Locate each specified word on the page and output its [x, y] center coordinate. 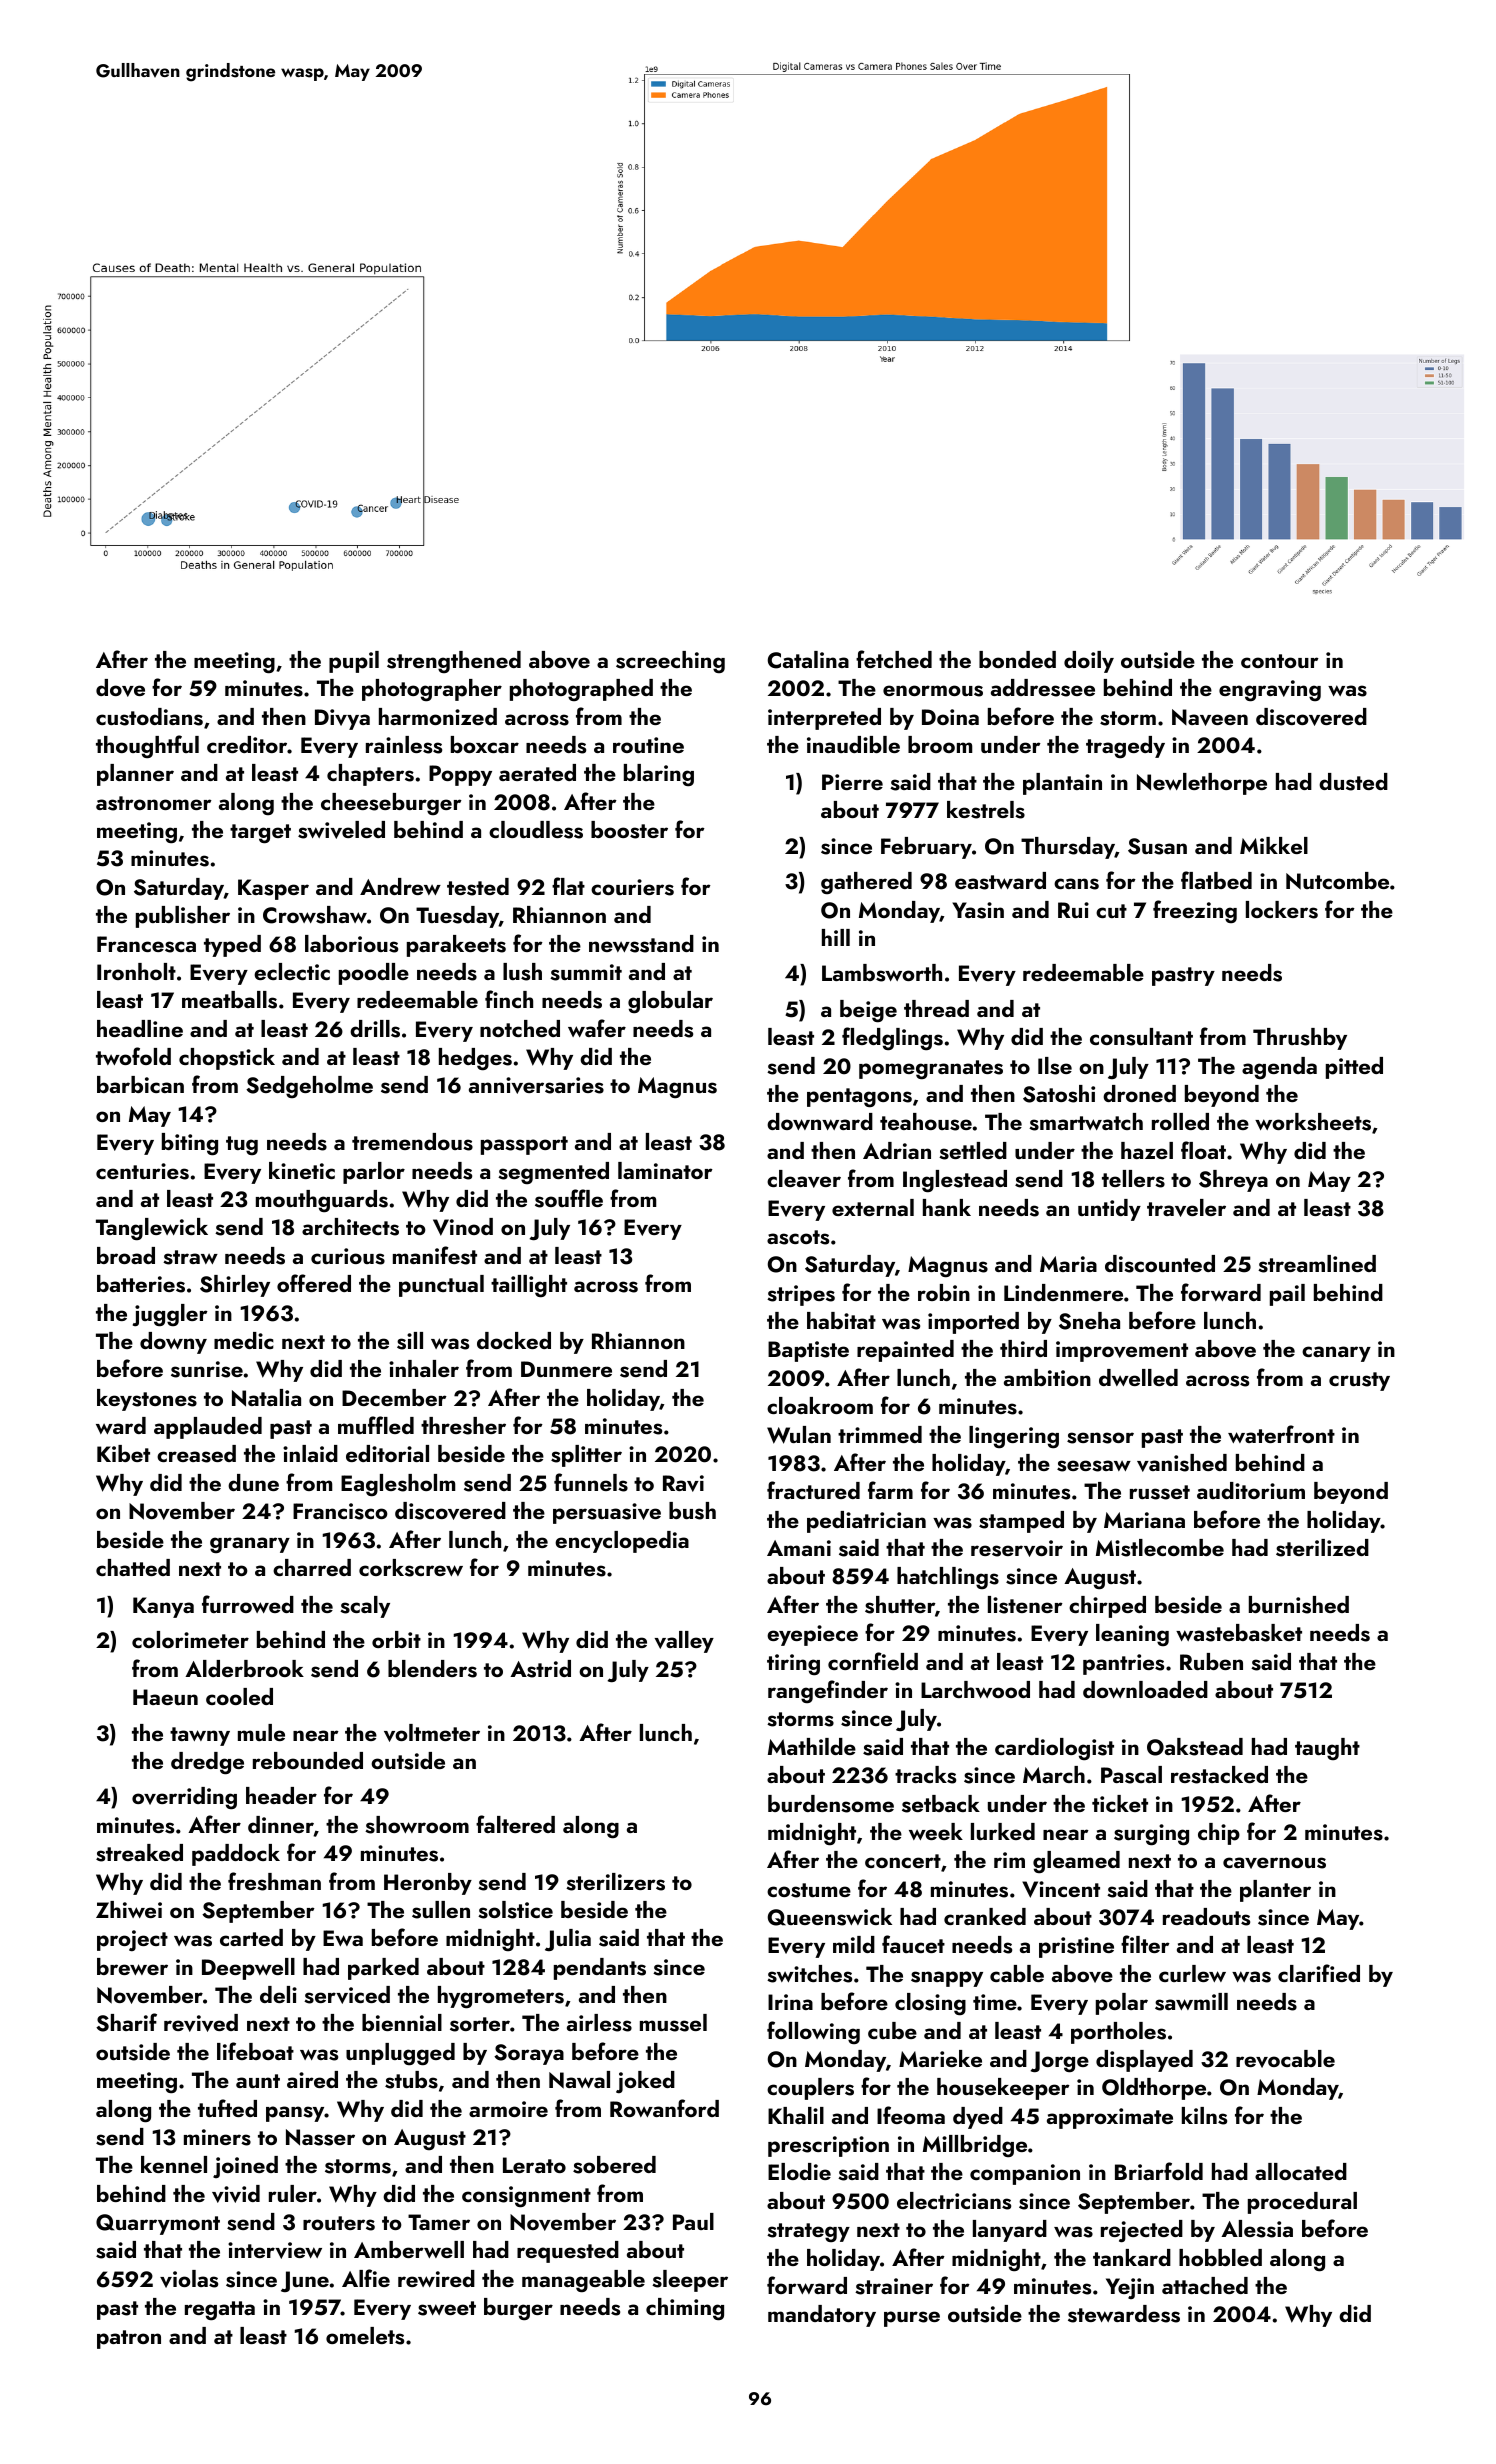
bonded [1017, 659]
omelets [365, 2336]
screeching [670, 662]
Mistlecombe [1160, 1548]
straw [190, 1257]
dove [120, 688]
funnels [591, 1482]
